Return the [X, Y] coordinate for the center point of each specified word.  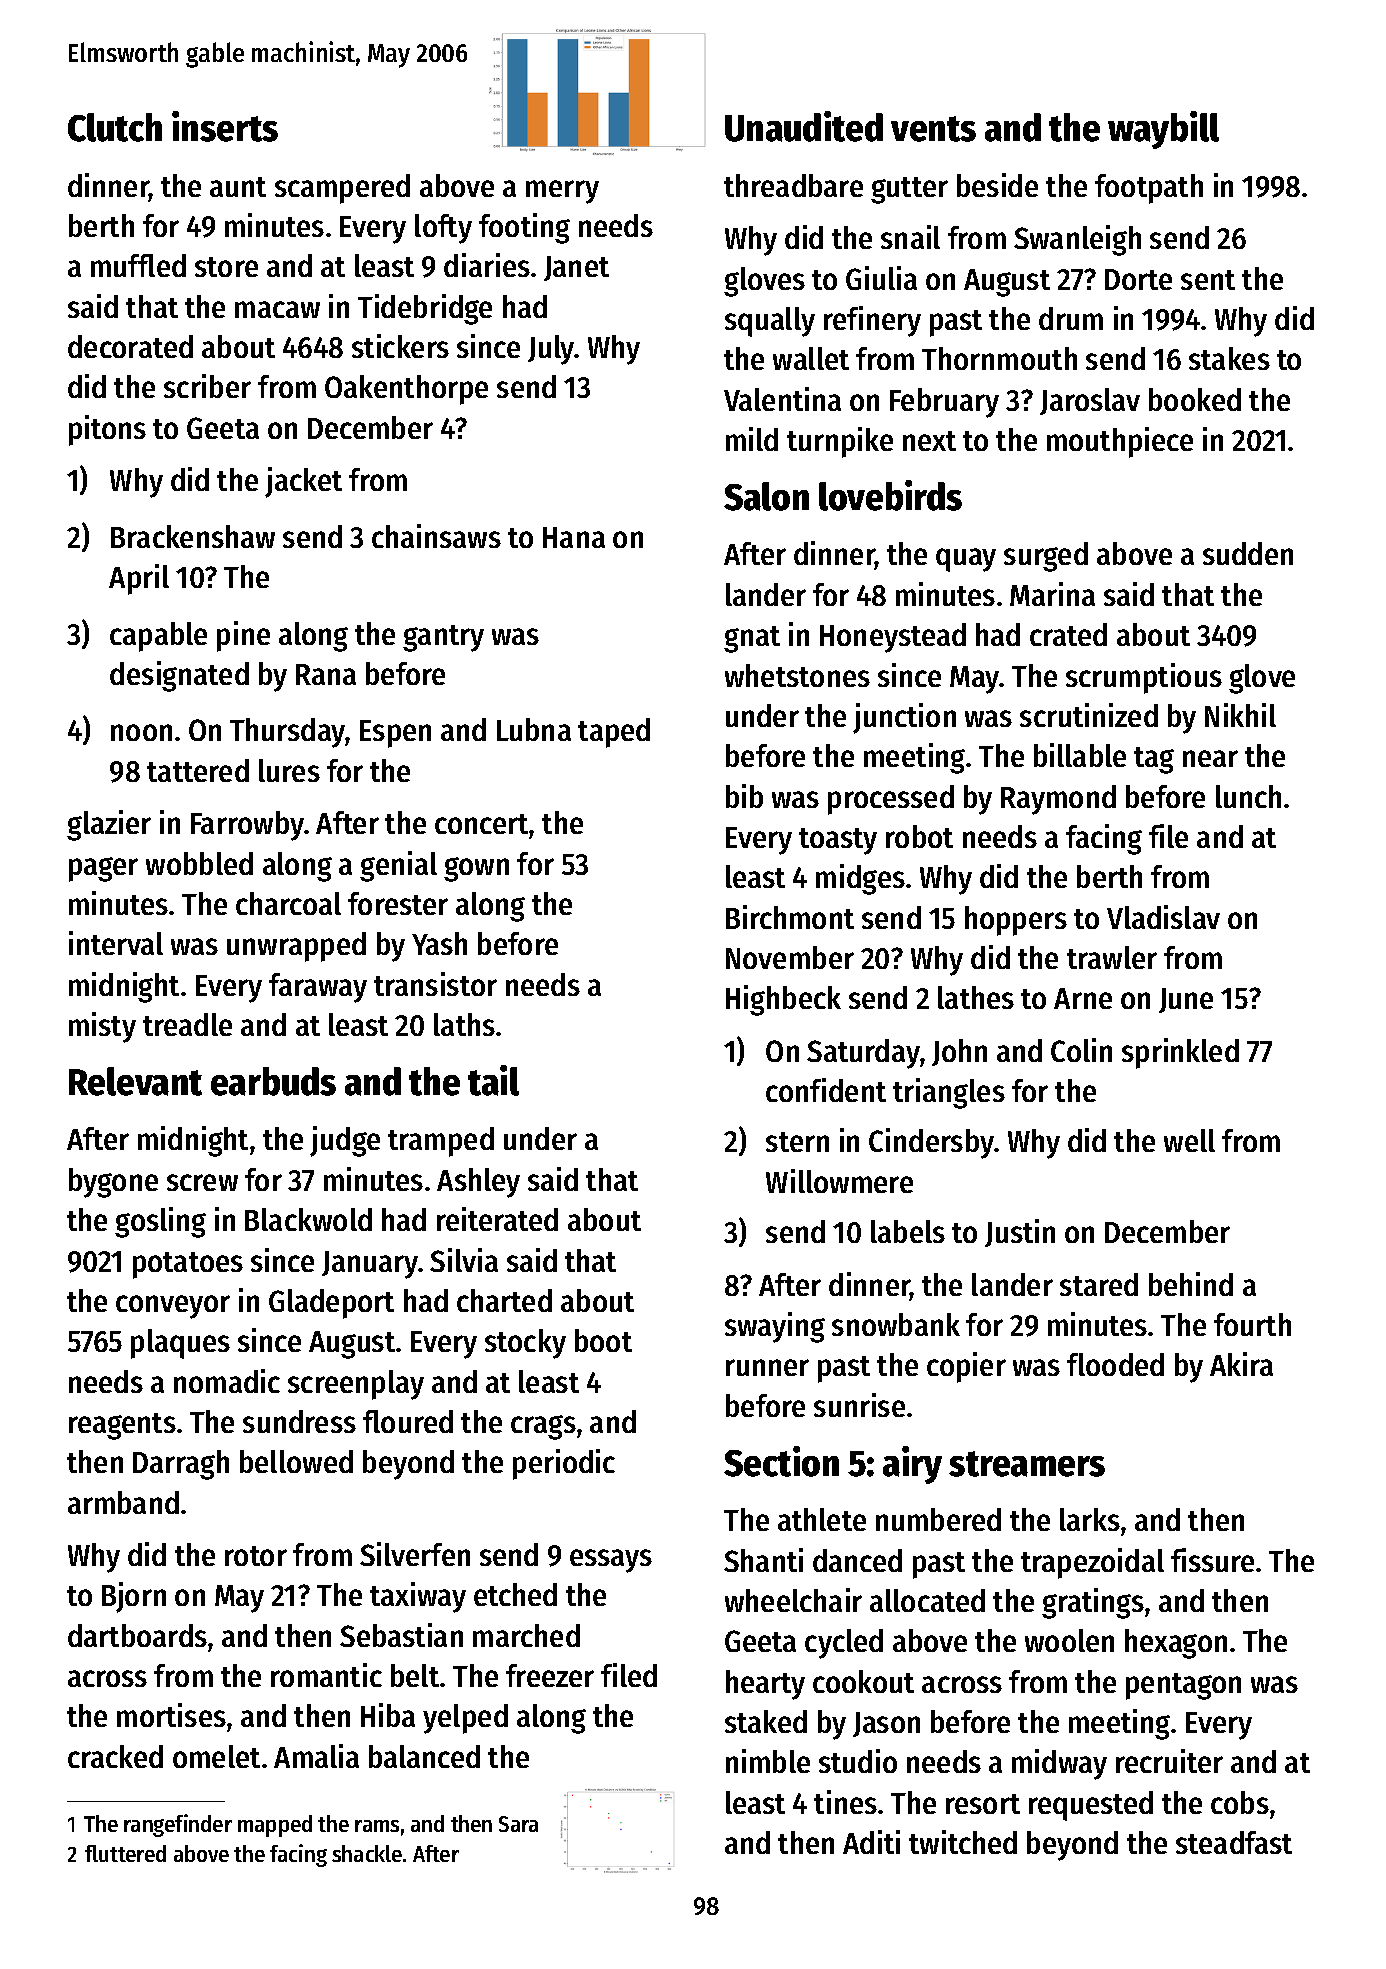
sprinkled [1180, 1053]
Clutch [115, 127]
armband [123, 1502]
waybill [1163, 130]
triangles [949, 1093]
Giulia [881, 278]
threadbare [793, 185]
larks [1090, 1519]
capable [158, 637]
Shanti [763, 1560]
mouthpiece [1120, 442]
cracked [115, 1756]
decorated [130, 346]
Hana [574, 537]
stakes [1229, 358]
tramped [441, 1142]
